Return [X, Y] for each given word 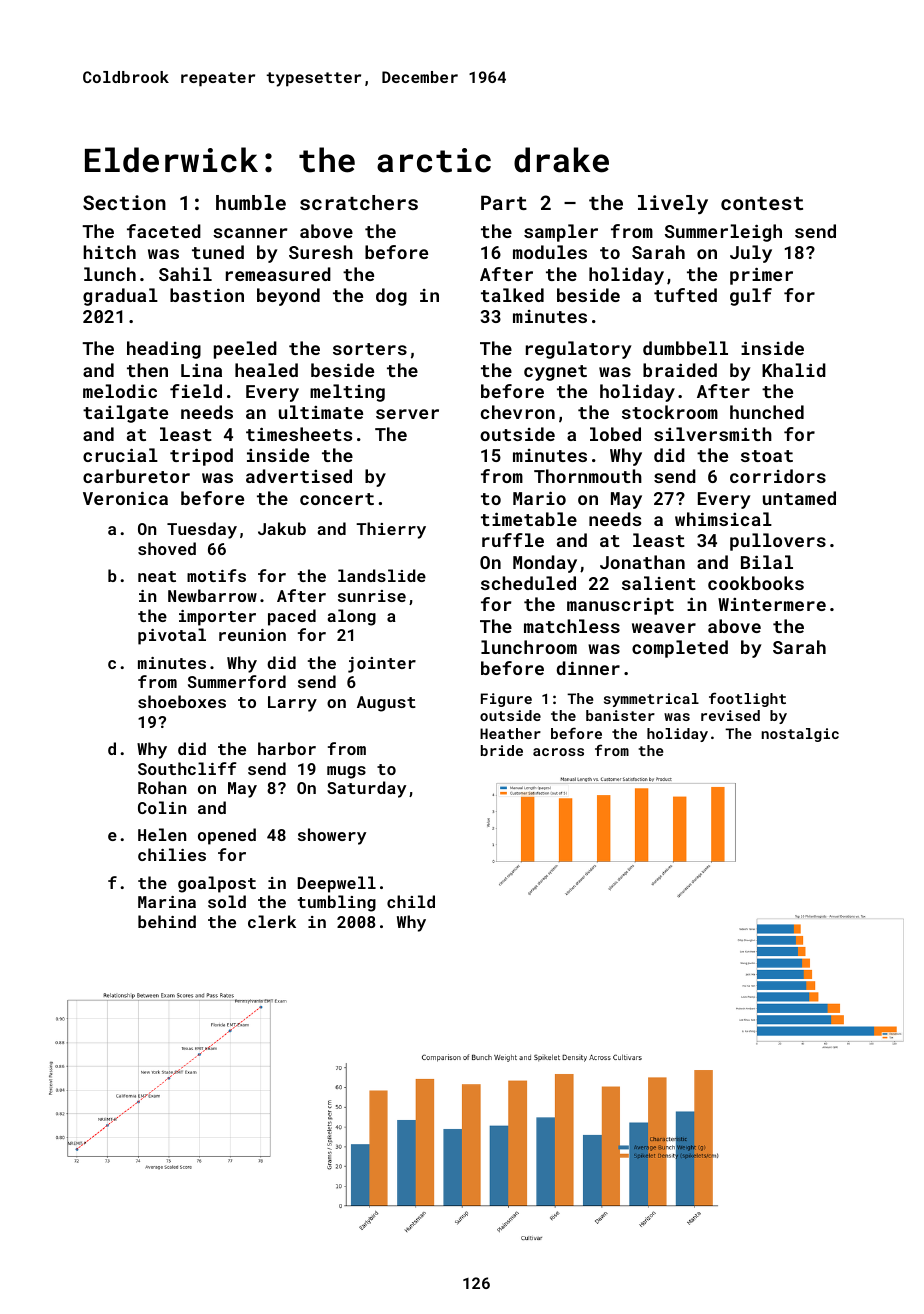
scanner [250, 233]
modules [550, 252]
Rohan [162, 787]
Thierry [391, 530]
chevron [518, 412]
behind [167, 921]
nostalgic [800, 735]
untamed [799, 498]
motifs [216, 575]
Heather [510, 733]
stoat [767, 456]
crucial [120, 455]
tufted [685, 295]
